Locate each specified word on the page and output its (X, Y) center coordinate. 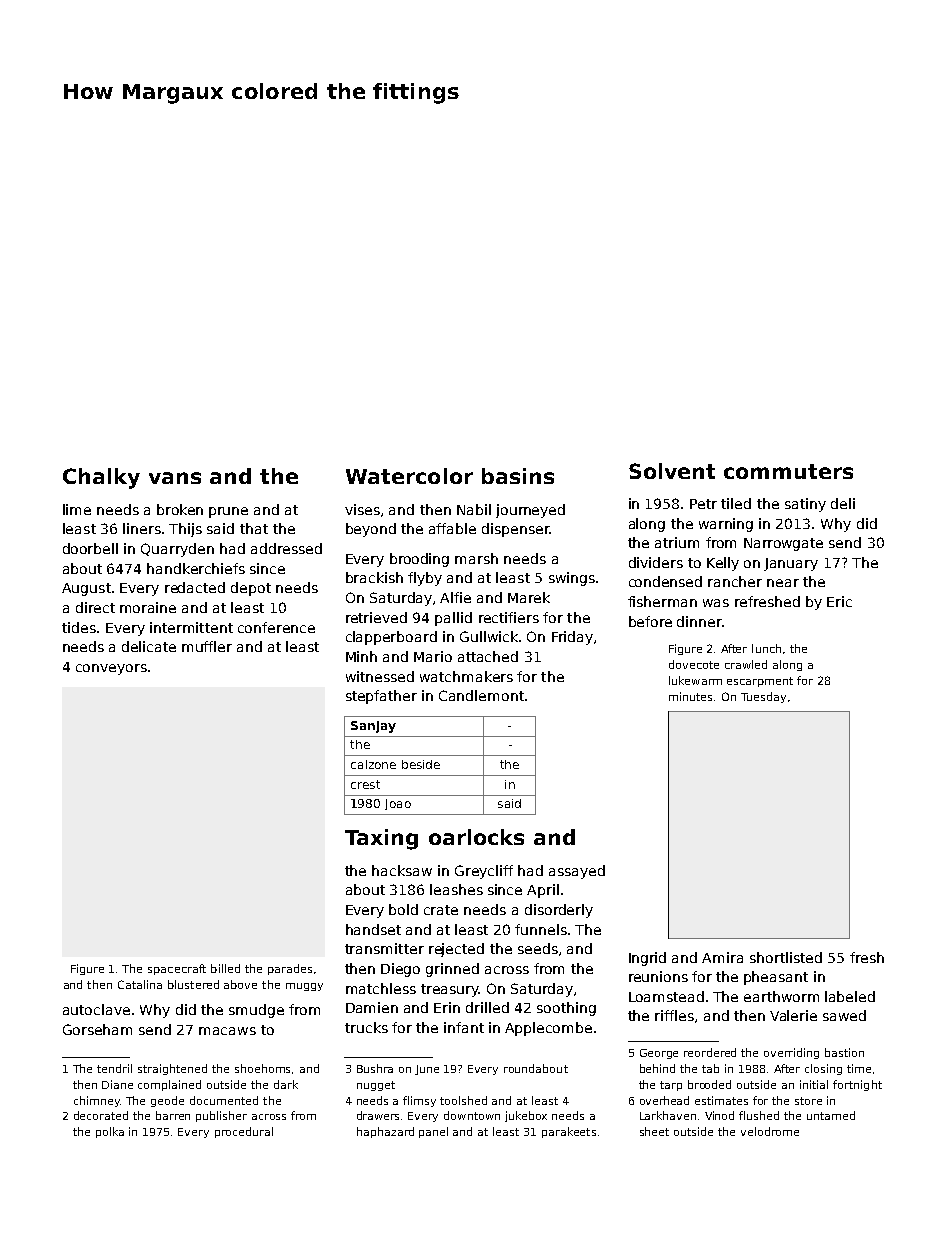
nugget (376, 1086)
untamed (831, 1115)
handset (373, 929)
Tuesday (763, 697)
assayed (577, 872)
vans (175, 478)
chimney (97, 1101)
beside (421, 764)
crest (365, 784)
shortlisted (786, 957)
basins (518, 476)
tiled (736, 503)
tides (79, 627)
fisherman (662, 601)
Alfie (455, 597)
